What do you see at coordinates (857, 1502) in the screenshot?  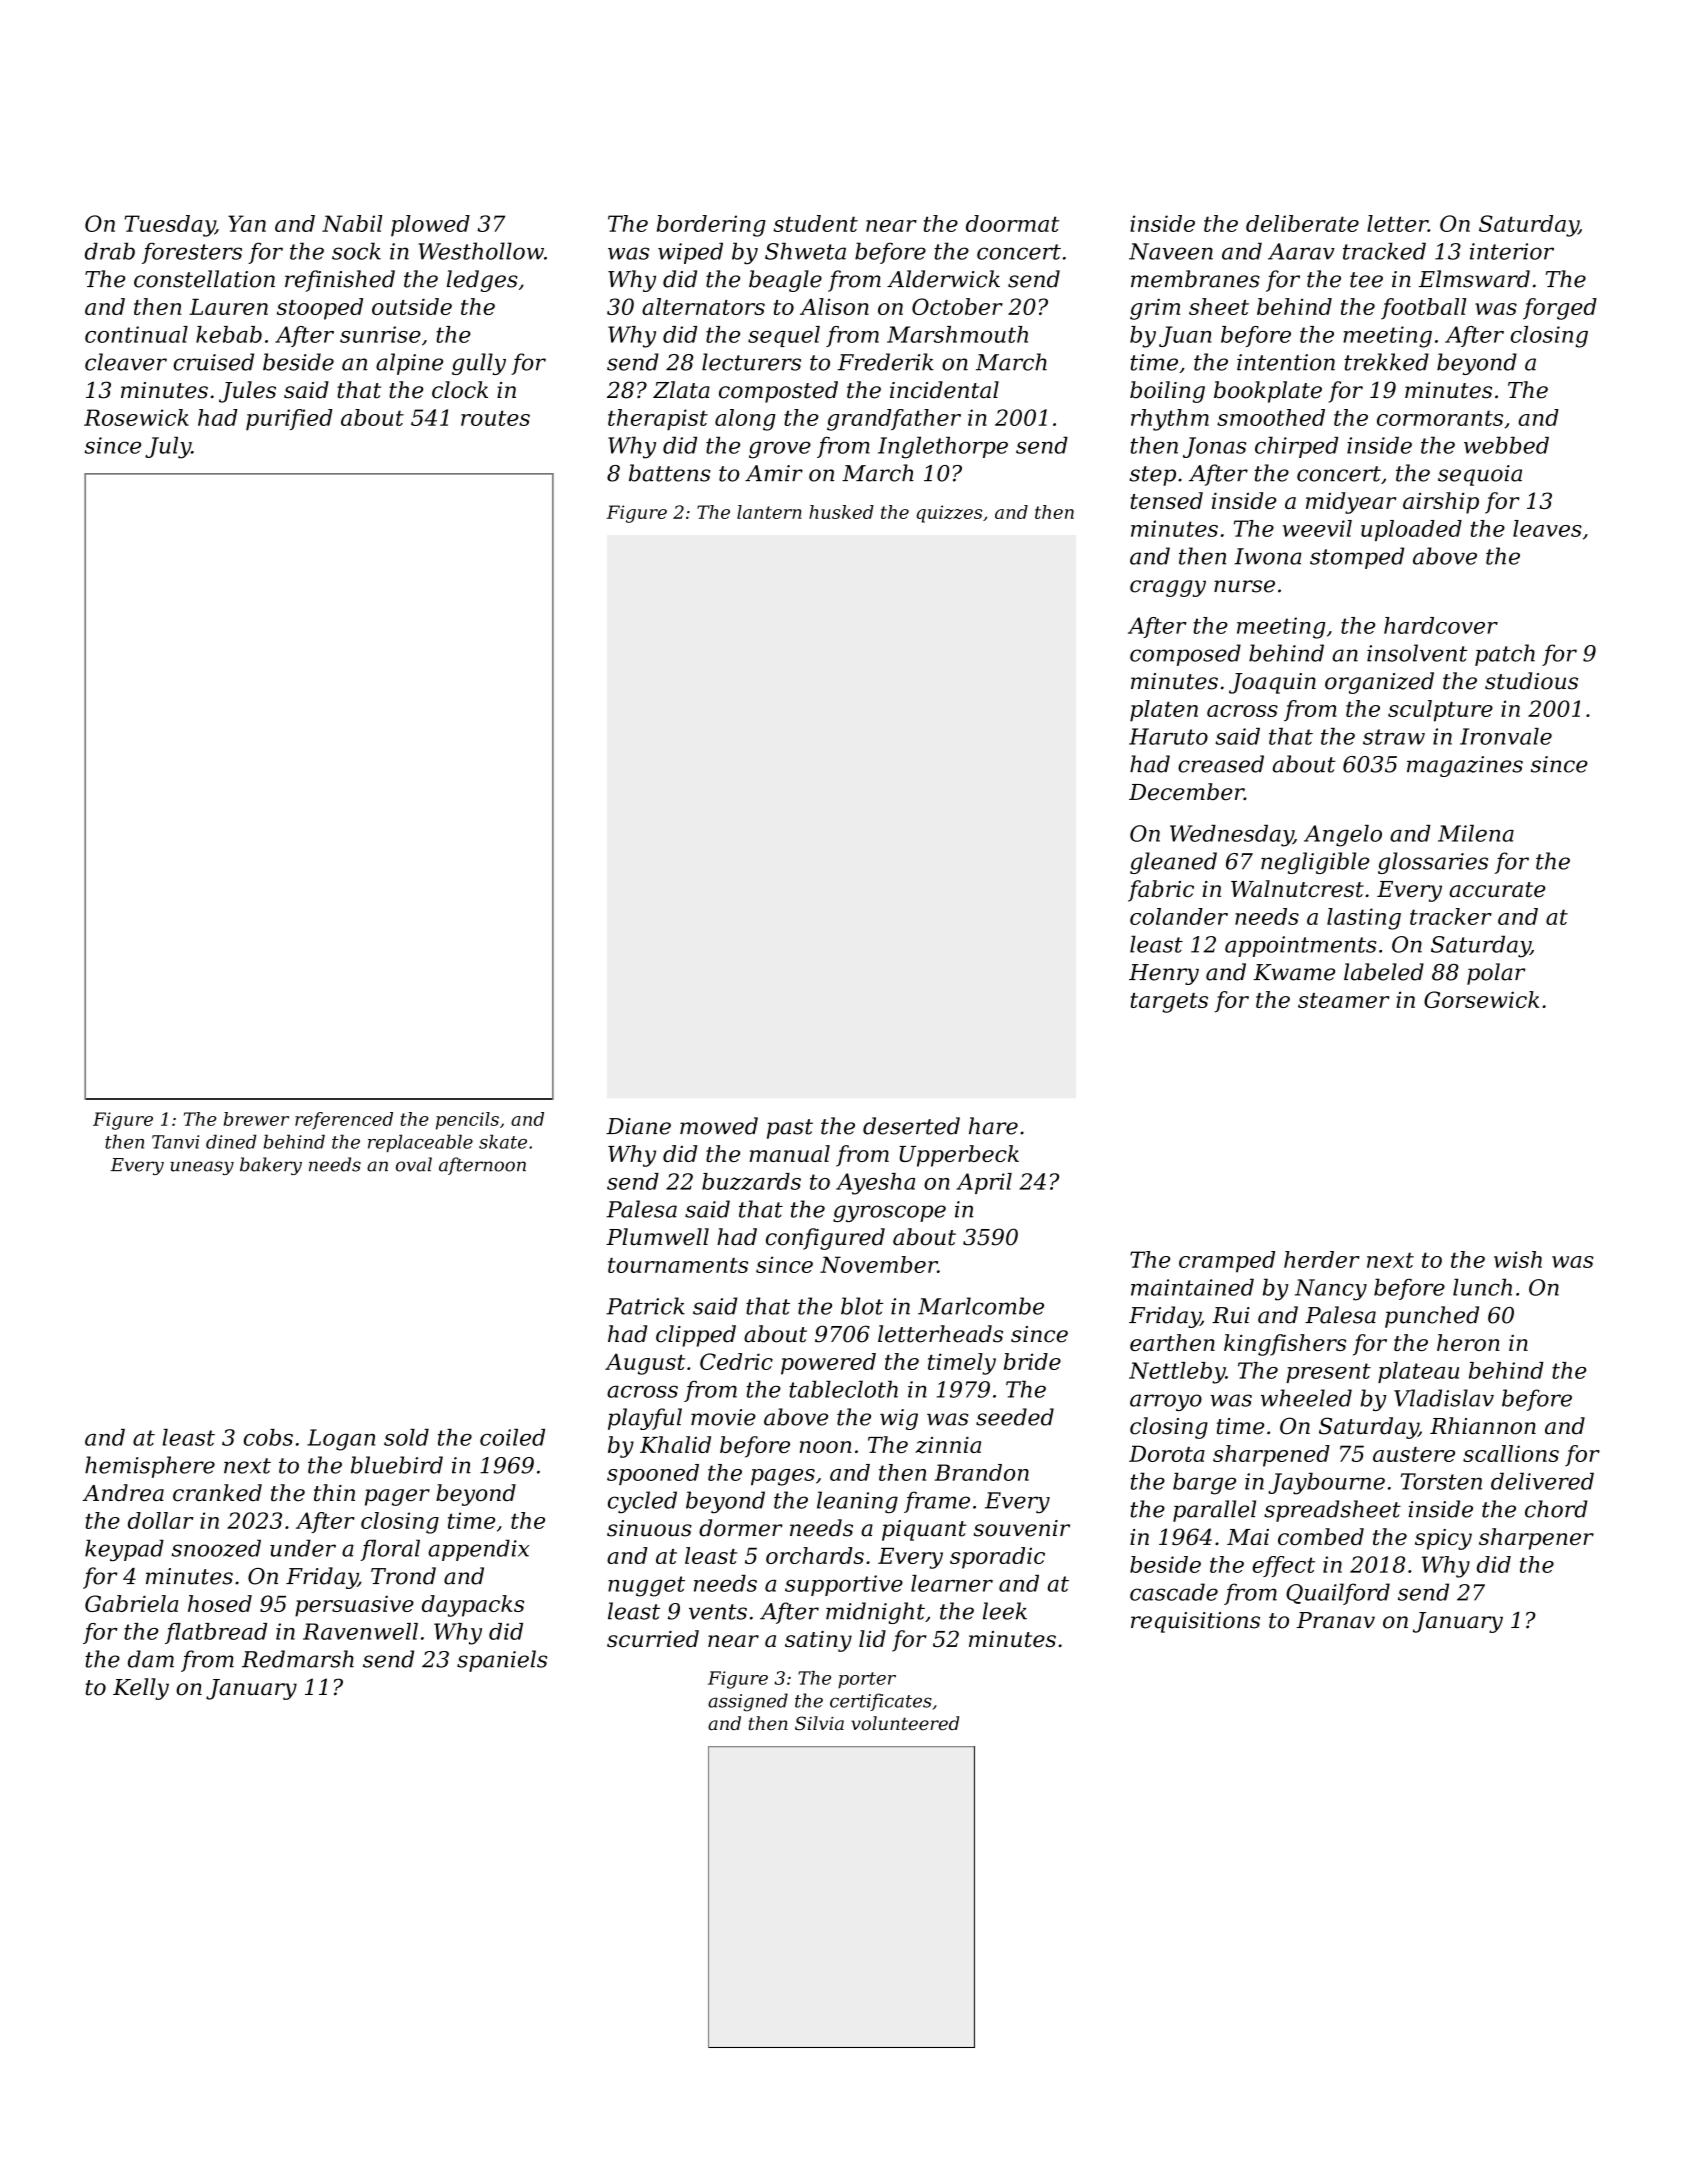 I see `leaning` at bounding box center [857, 1502].
